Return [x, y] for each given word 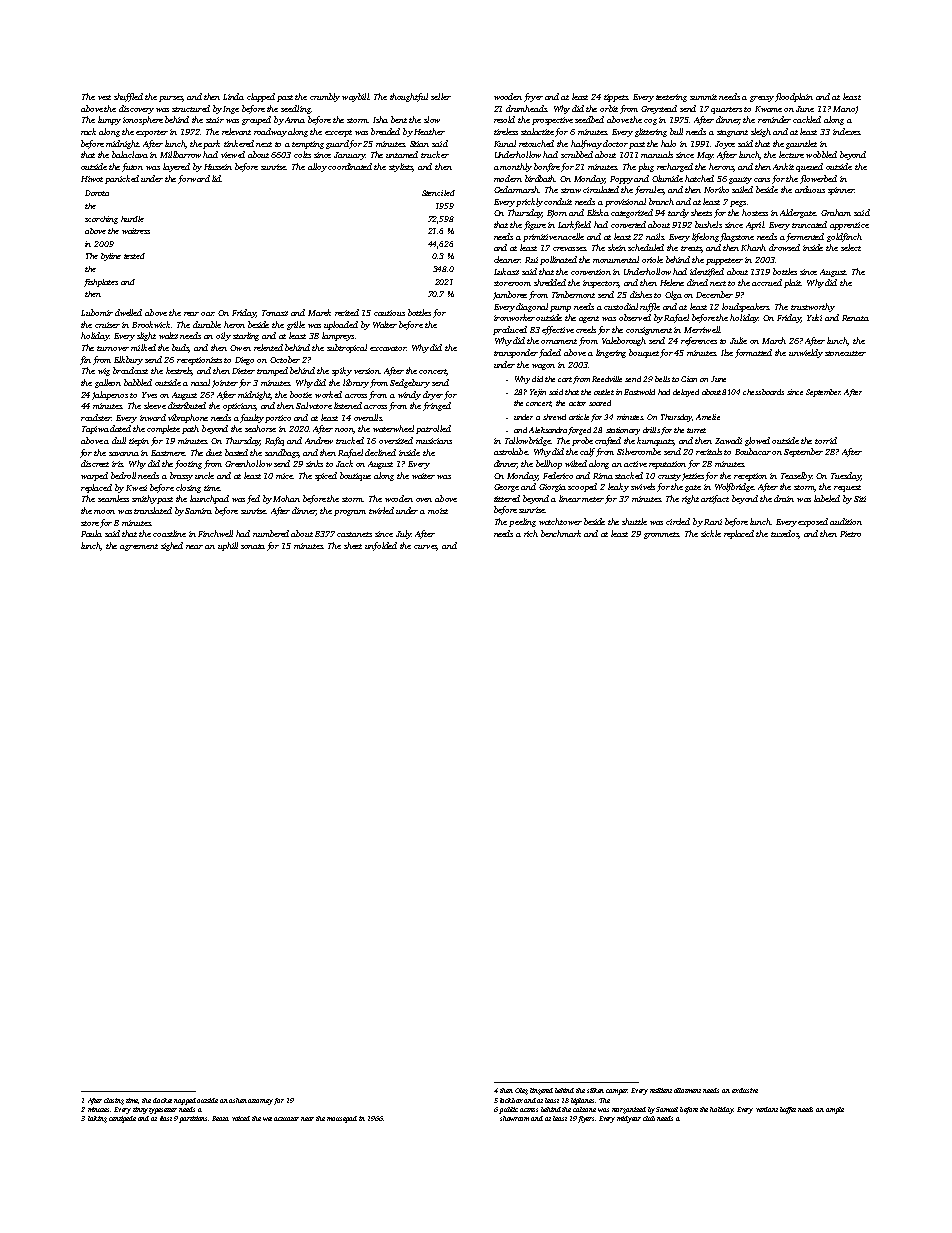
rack [88, 131]
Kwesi [136, 488]
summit [703, 97]
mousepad [342, 1119]
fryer [533, 97]
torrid [826, 440]
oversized [396, 440]
